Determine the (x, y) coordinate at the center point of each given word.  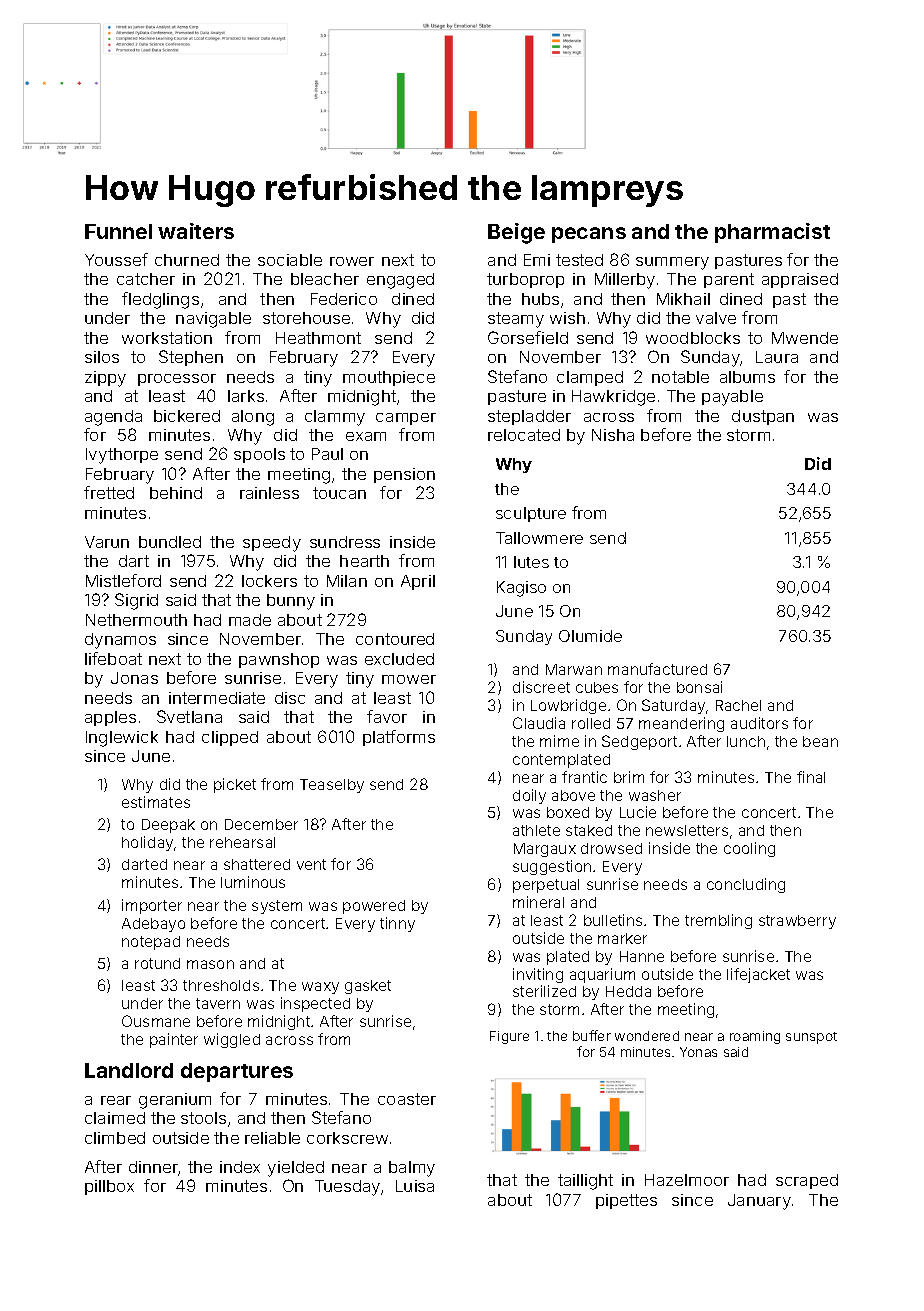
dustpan (763, 417)
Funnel (118, 231)
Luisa (415, 1186)
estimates (156, 802)
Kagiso (521, 589)
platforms (399, 738)
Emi (537, 260)
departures (237, 1072)
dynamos (120, 641)
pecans (589, 235)
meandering (681, 724)
